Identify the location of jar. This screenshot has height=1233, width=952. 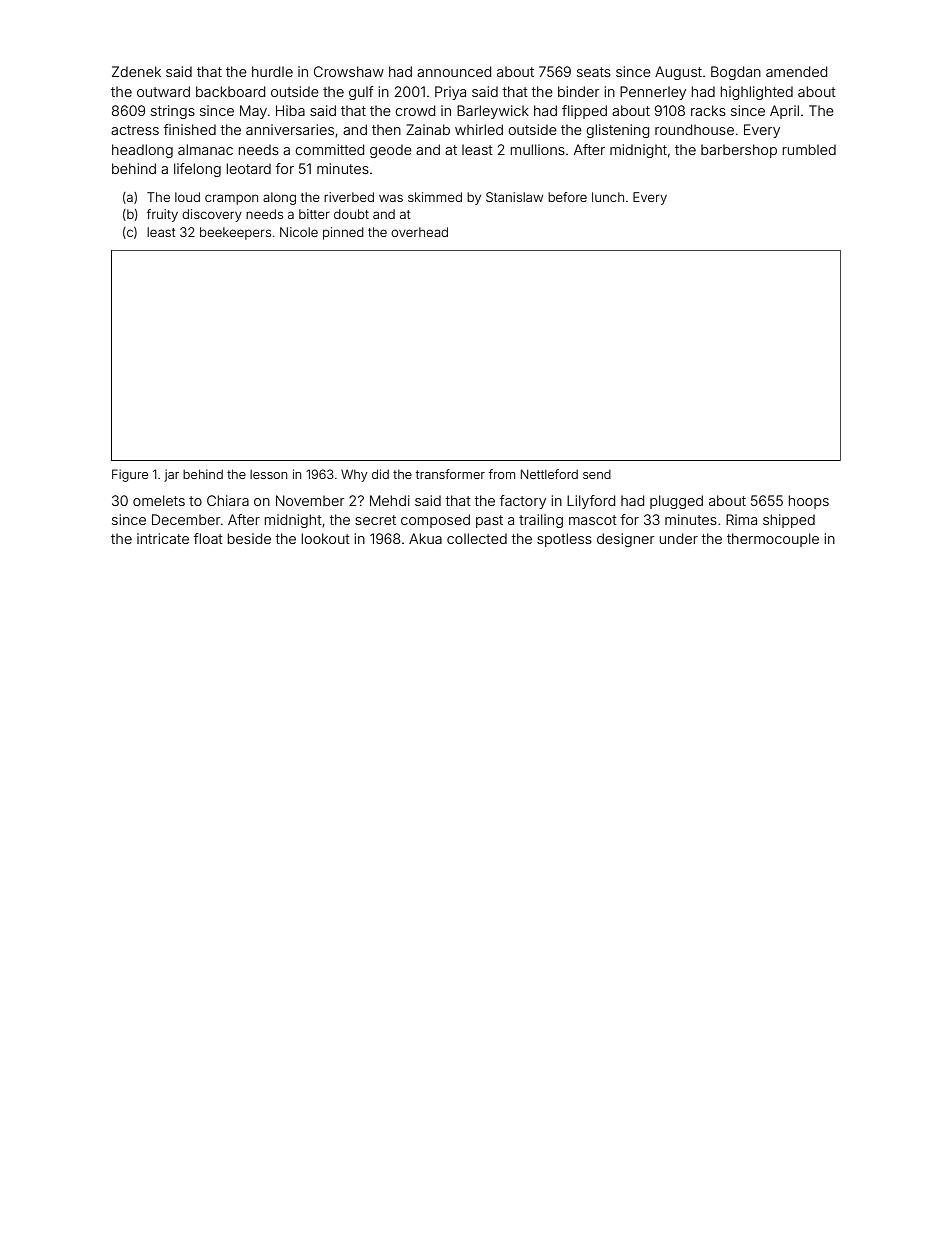
(171, 475).
